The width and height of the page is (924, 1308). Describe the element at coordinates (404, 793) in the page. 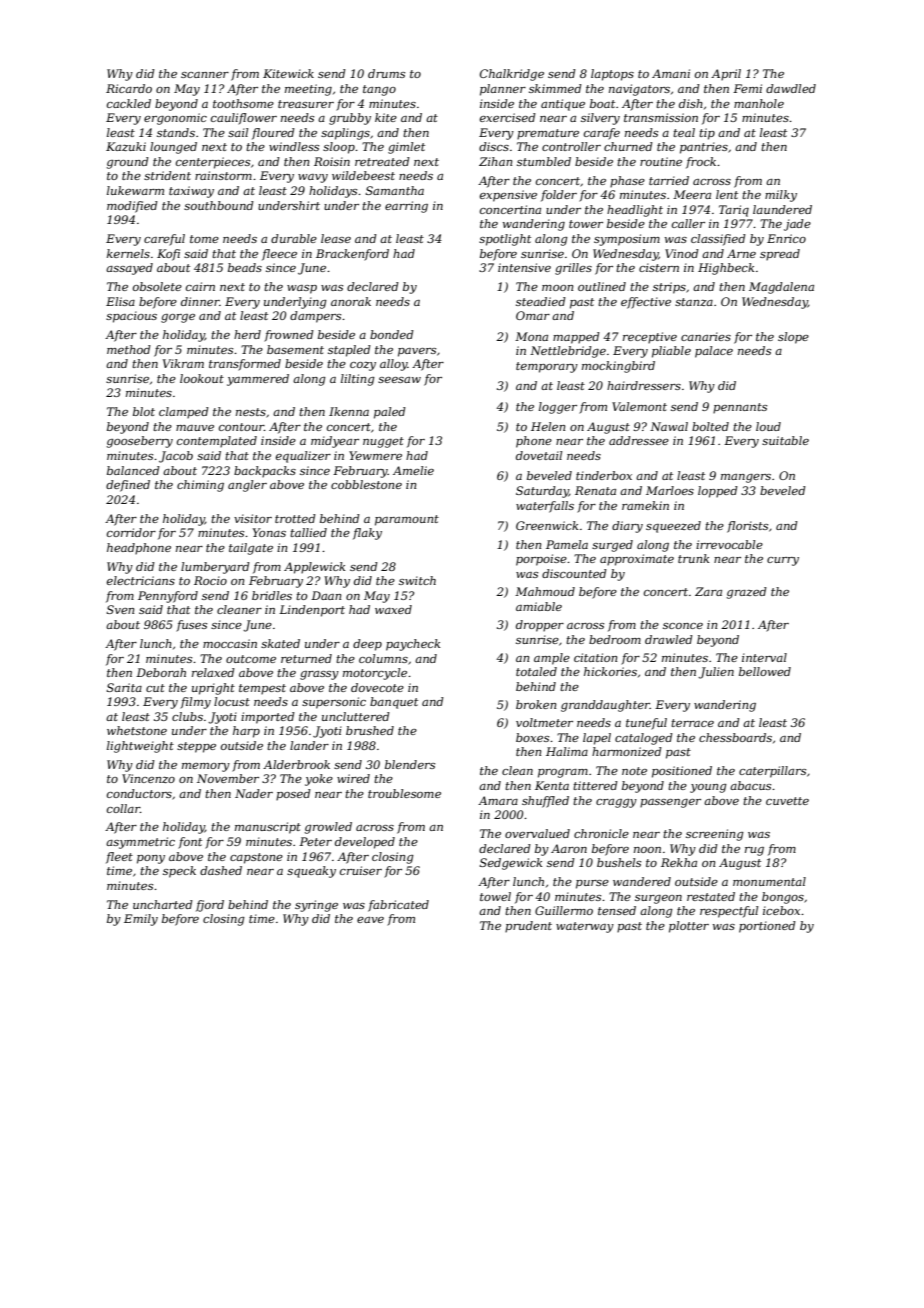

I see `troublesome` at that location.
